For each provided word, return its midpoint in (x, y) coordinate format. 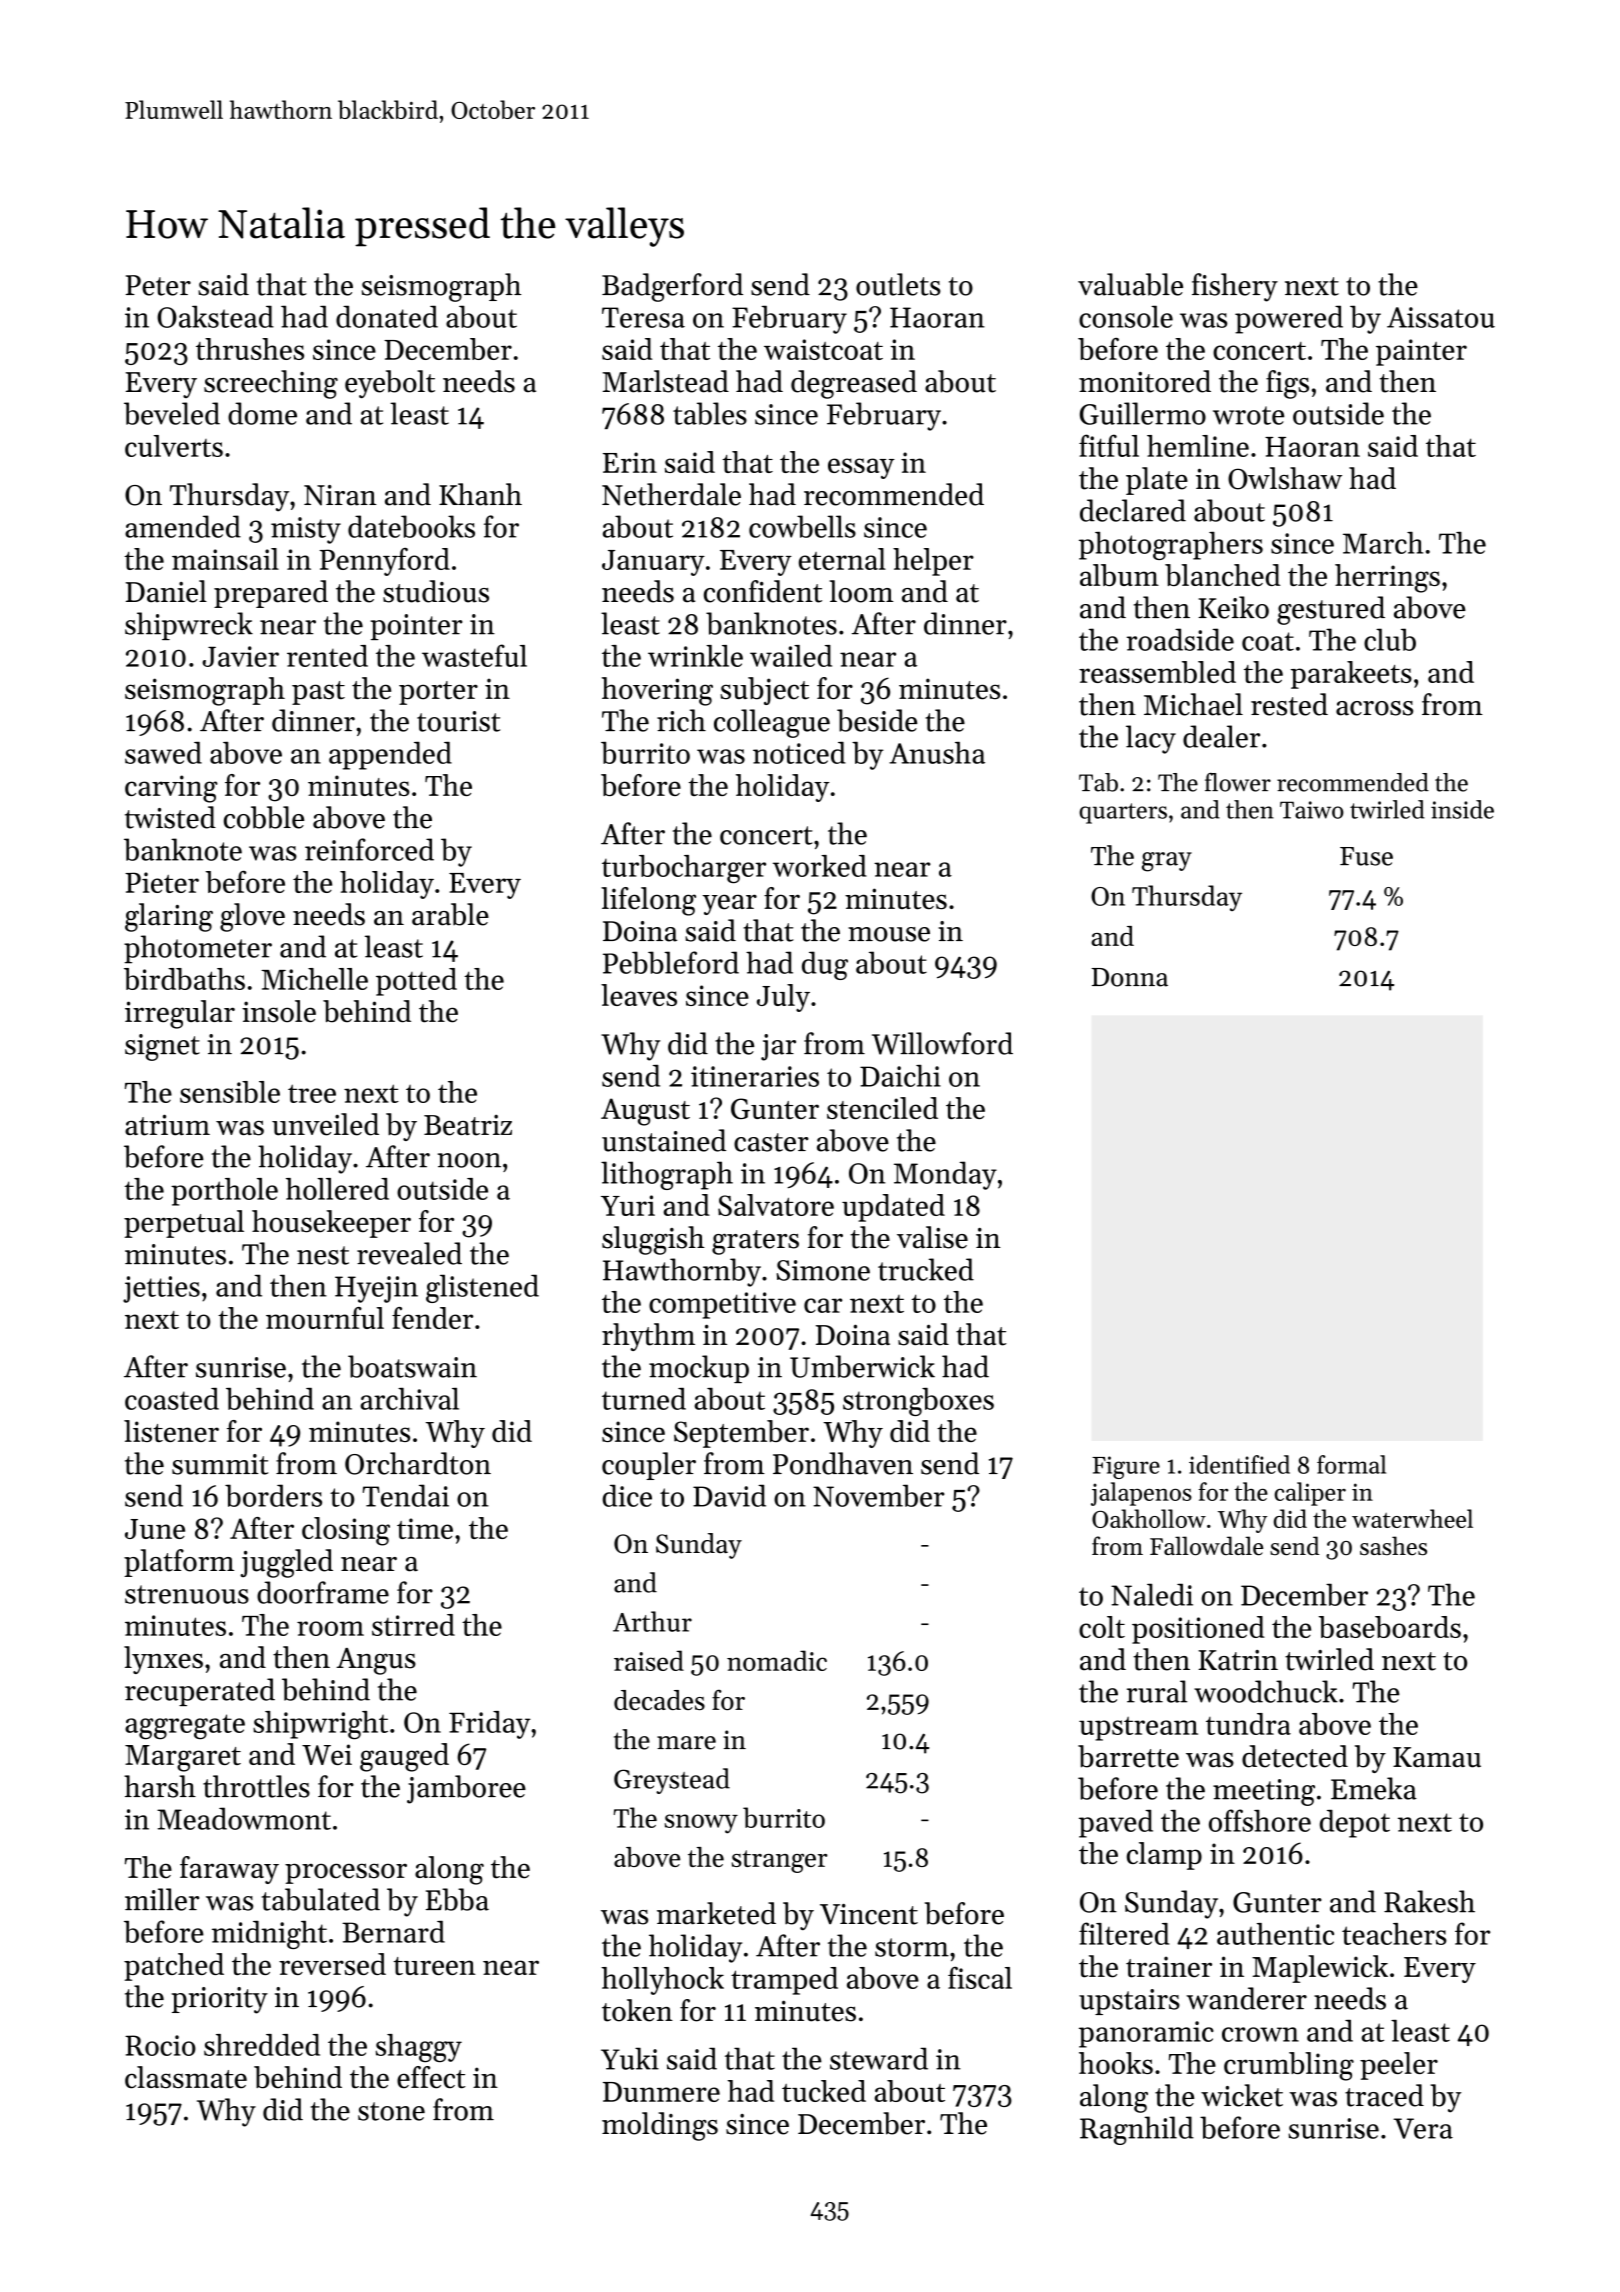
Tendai (406, 1495)
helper (933, 562)
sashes (1393, 1546)
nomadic (777, 1660)
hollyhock (662, 1981)
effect (431, 2077)
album (1119, 575)
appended (390, 756)
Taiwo (1312, 810)
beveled (172, 413)
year (729, 904)
